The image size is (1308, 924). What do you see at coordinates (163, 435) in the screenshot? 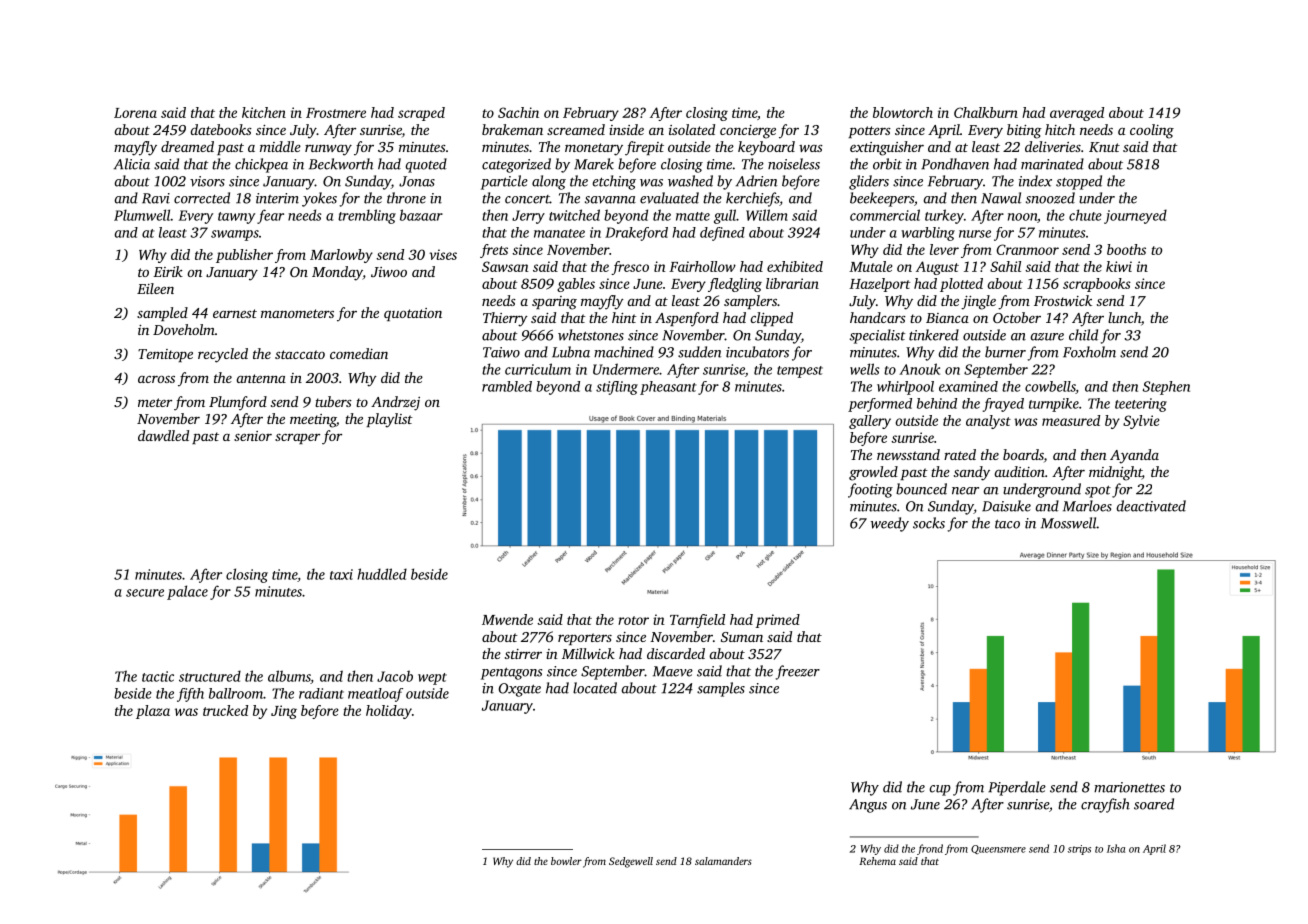
I see `dawdled` at bounding box center [163, 435].
